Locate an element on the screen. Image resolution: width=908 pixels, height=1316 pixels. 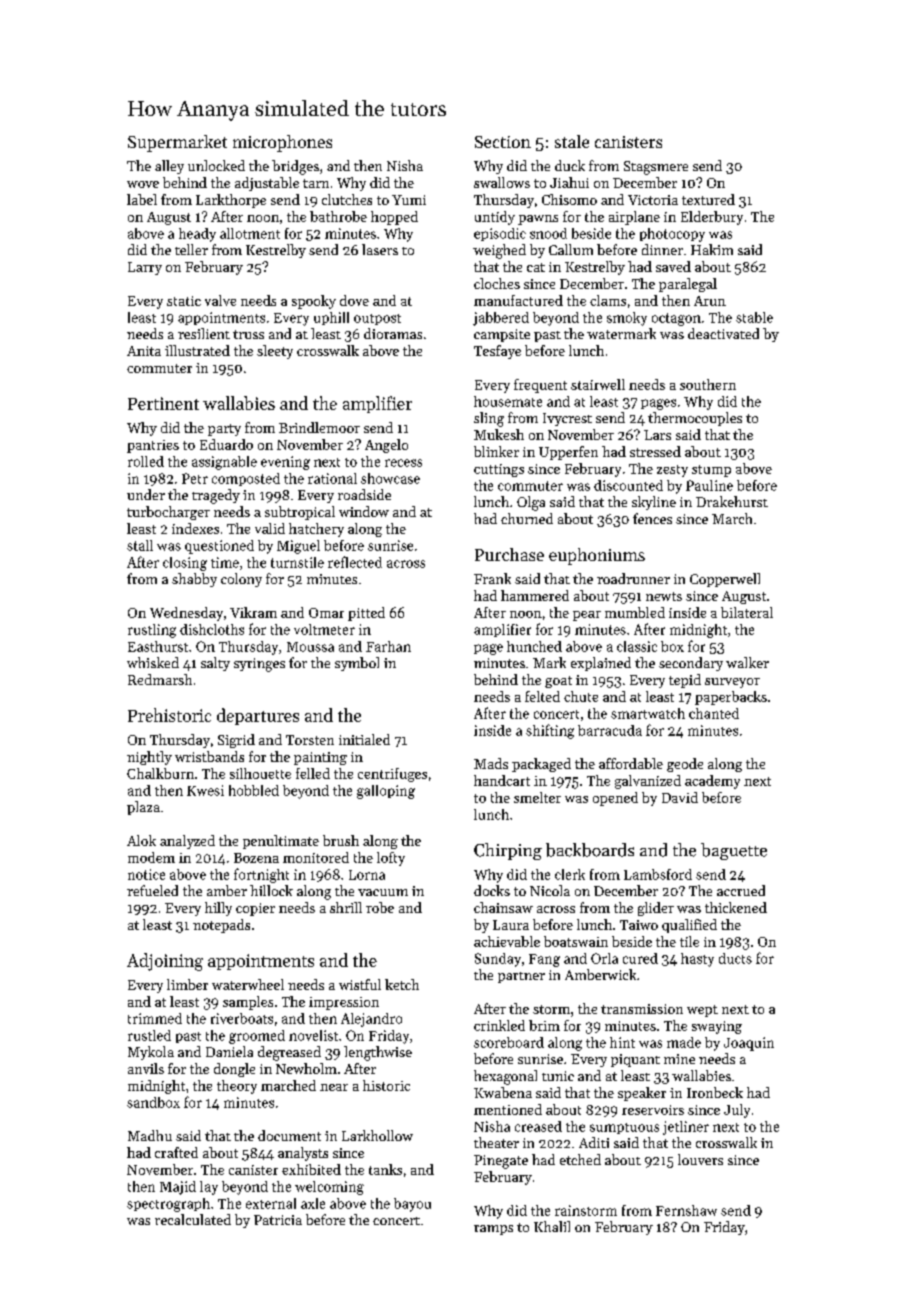
crinkled is located at coordinates (499, 1025).
